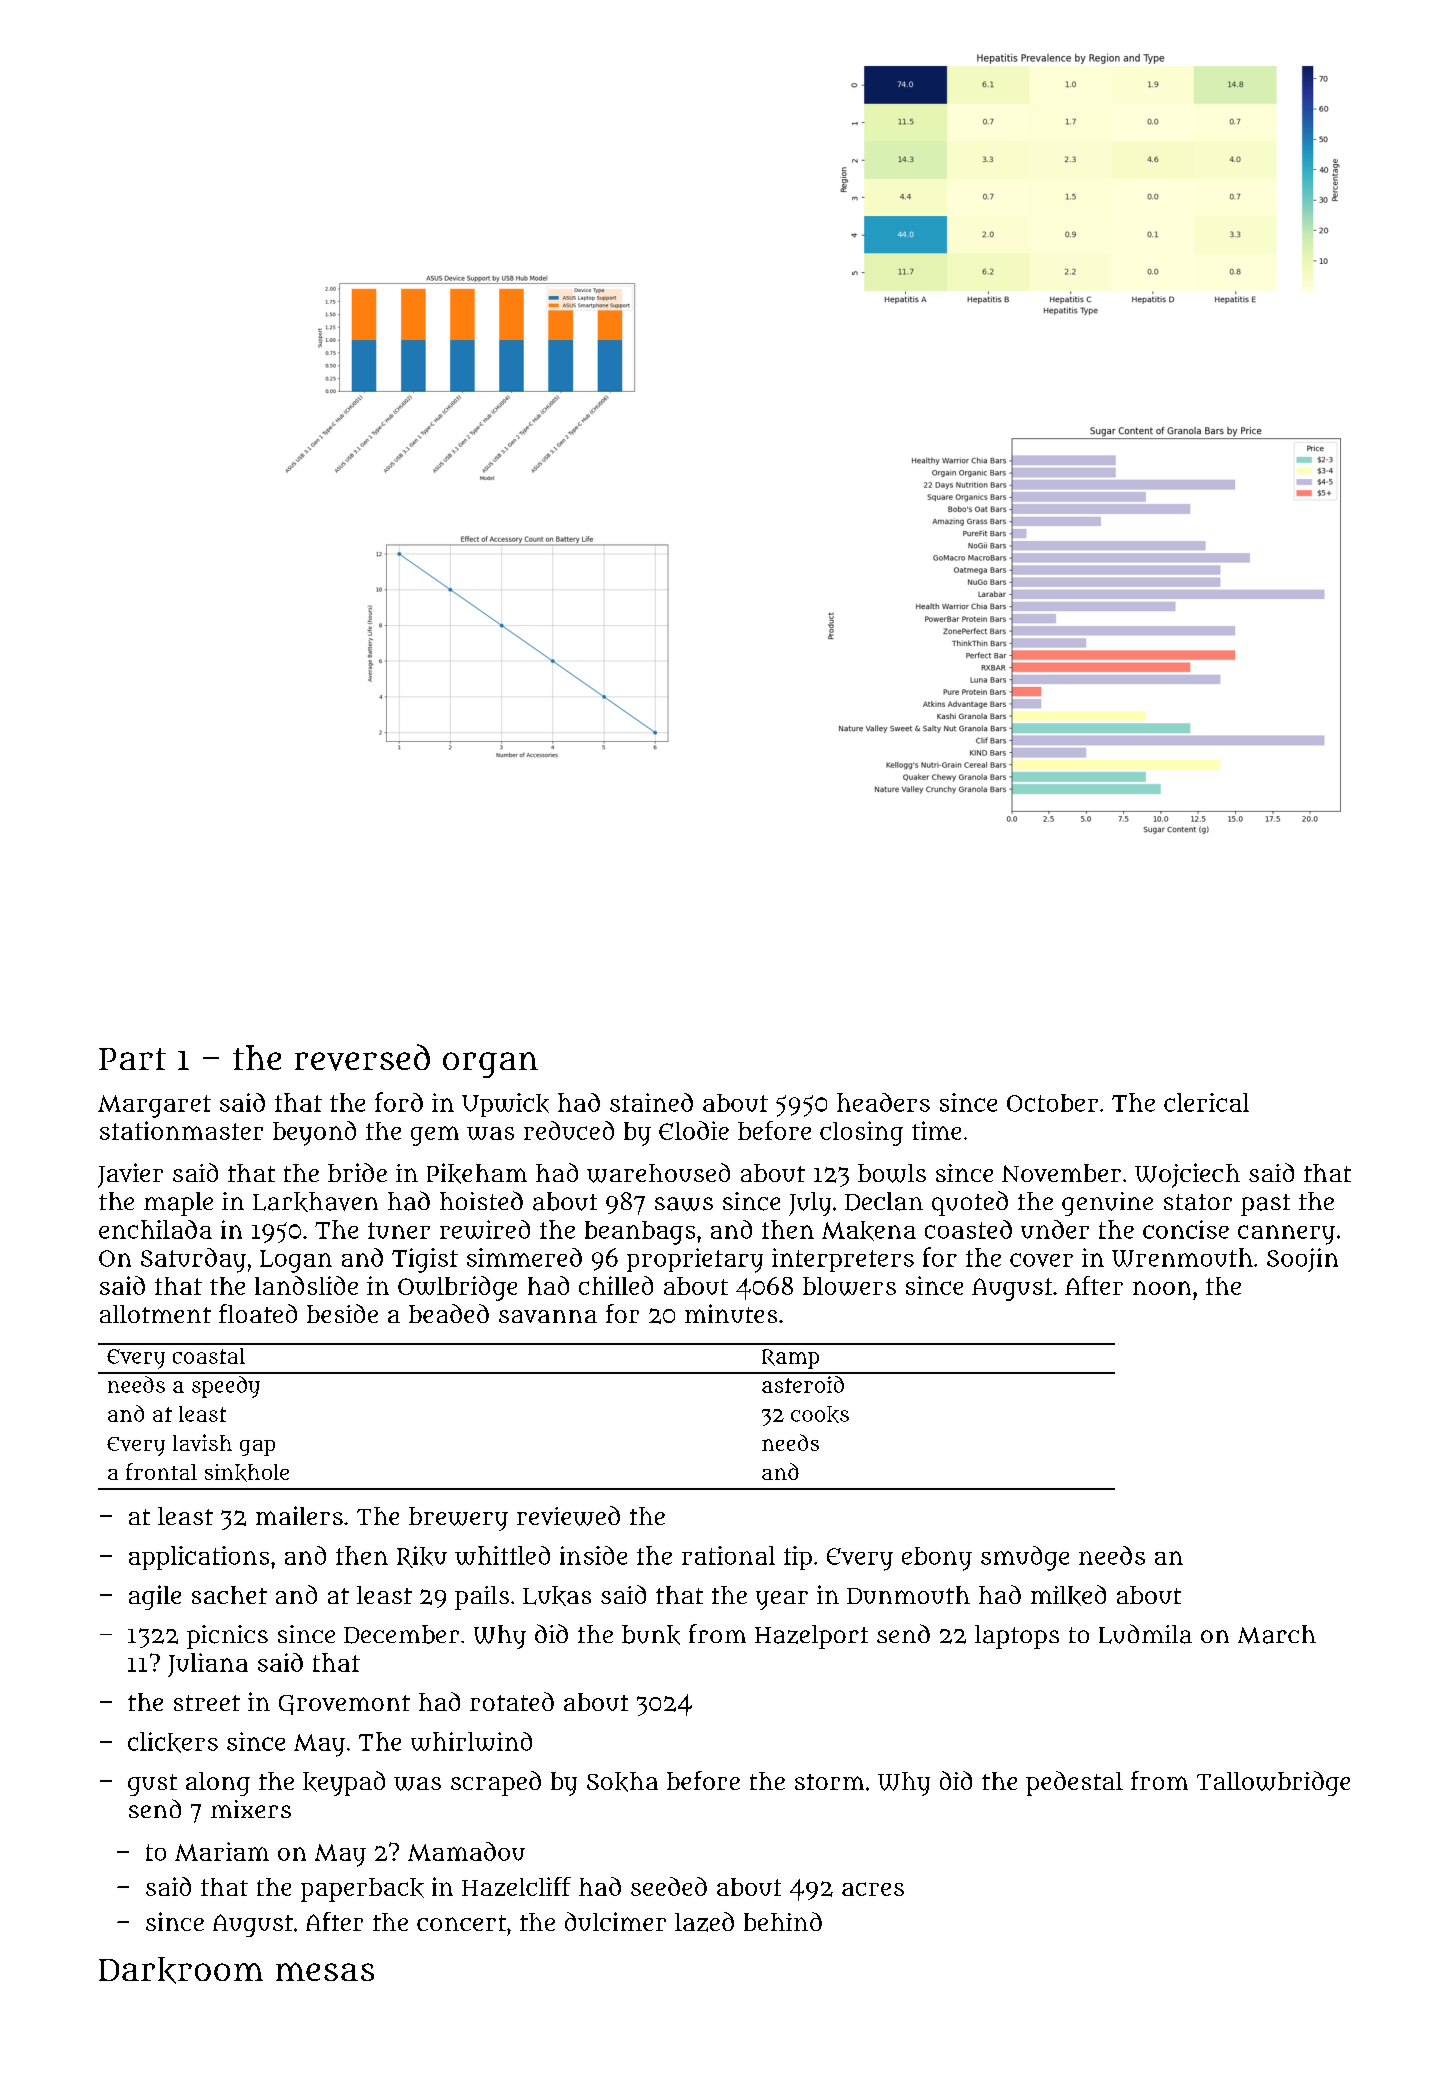 The image size is (1450, 2100). What do you see at coordinates (457, 1288) in the screenshot?
I see `Owlbridge` at bounding box center [457, 1288].
